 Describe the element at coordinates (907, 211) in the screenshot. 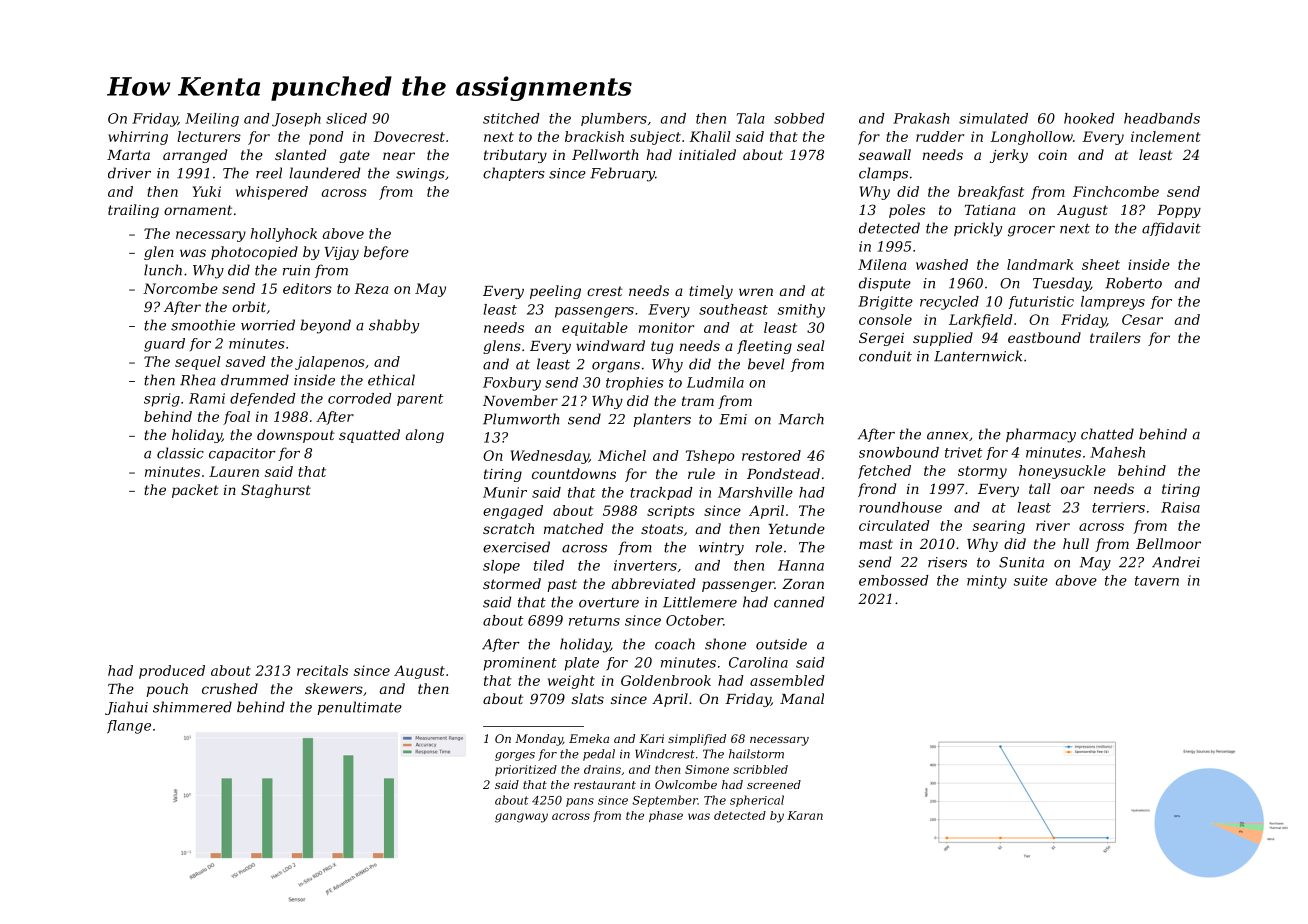

I see `poles` at that location.
